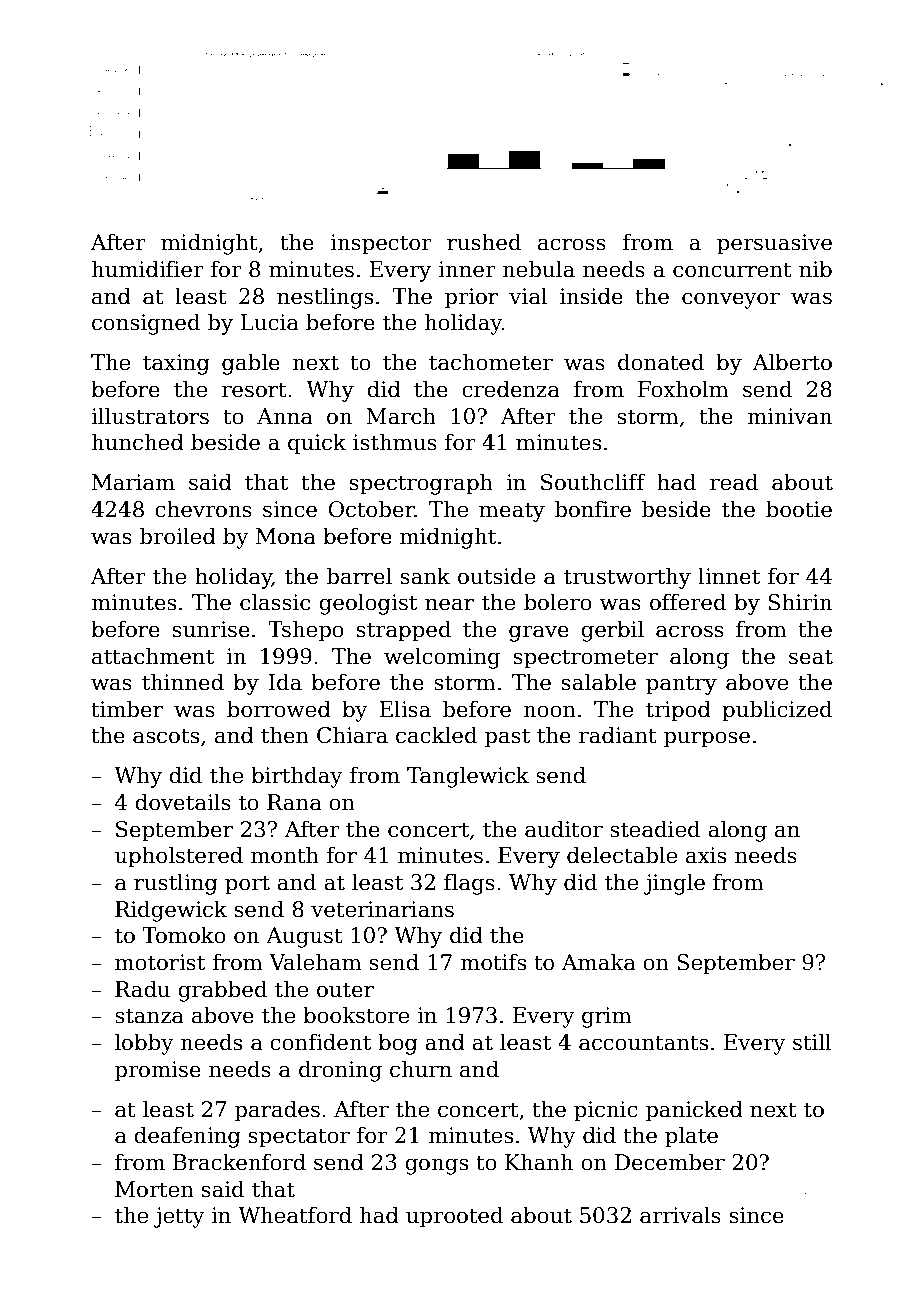  What do you see at coordinates (484, 242) in the document?
I see `rushed` at bounding box center [484, 242].
